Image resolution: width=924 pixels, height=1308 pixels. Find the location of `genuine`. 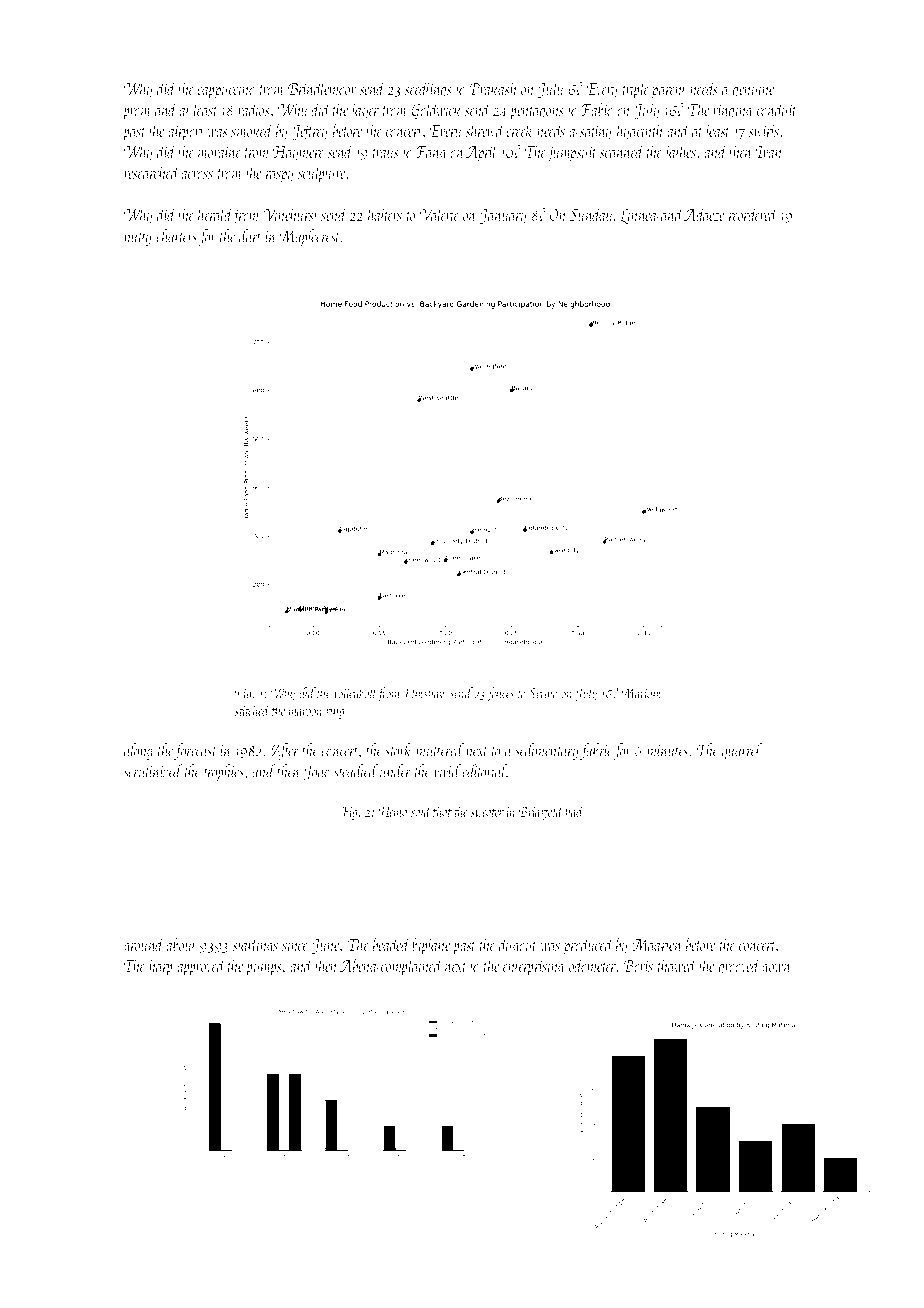

genuine is located at coordinates (754, 91).
